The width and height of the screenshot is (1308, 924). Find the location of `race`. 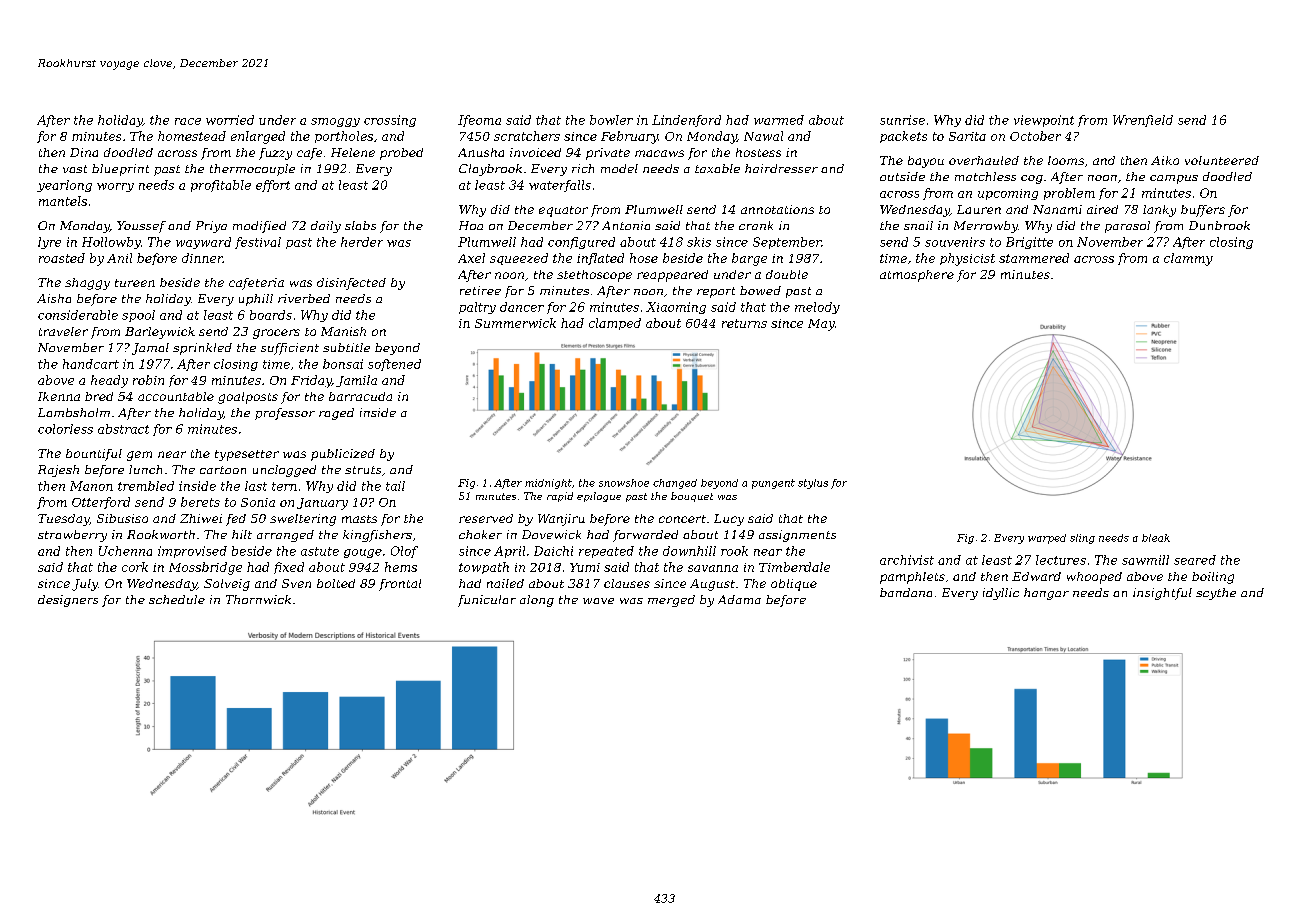

race is located at coordinates (188, 121).
